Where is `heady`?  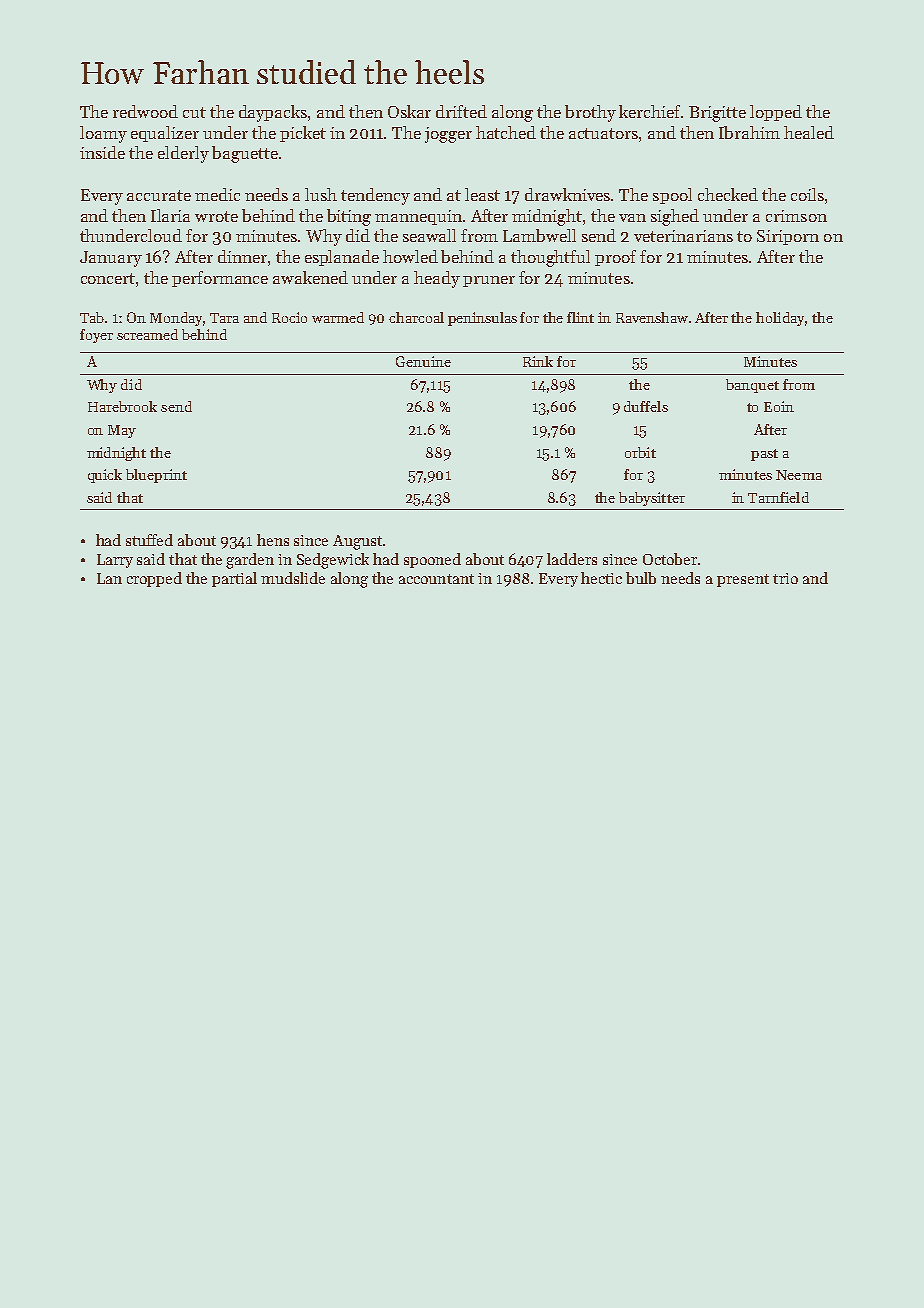
heady is located at coordinates (437, 279).
